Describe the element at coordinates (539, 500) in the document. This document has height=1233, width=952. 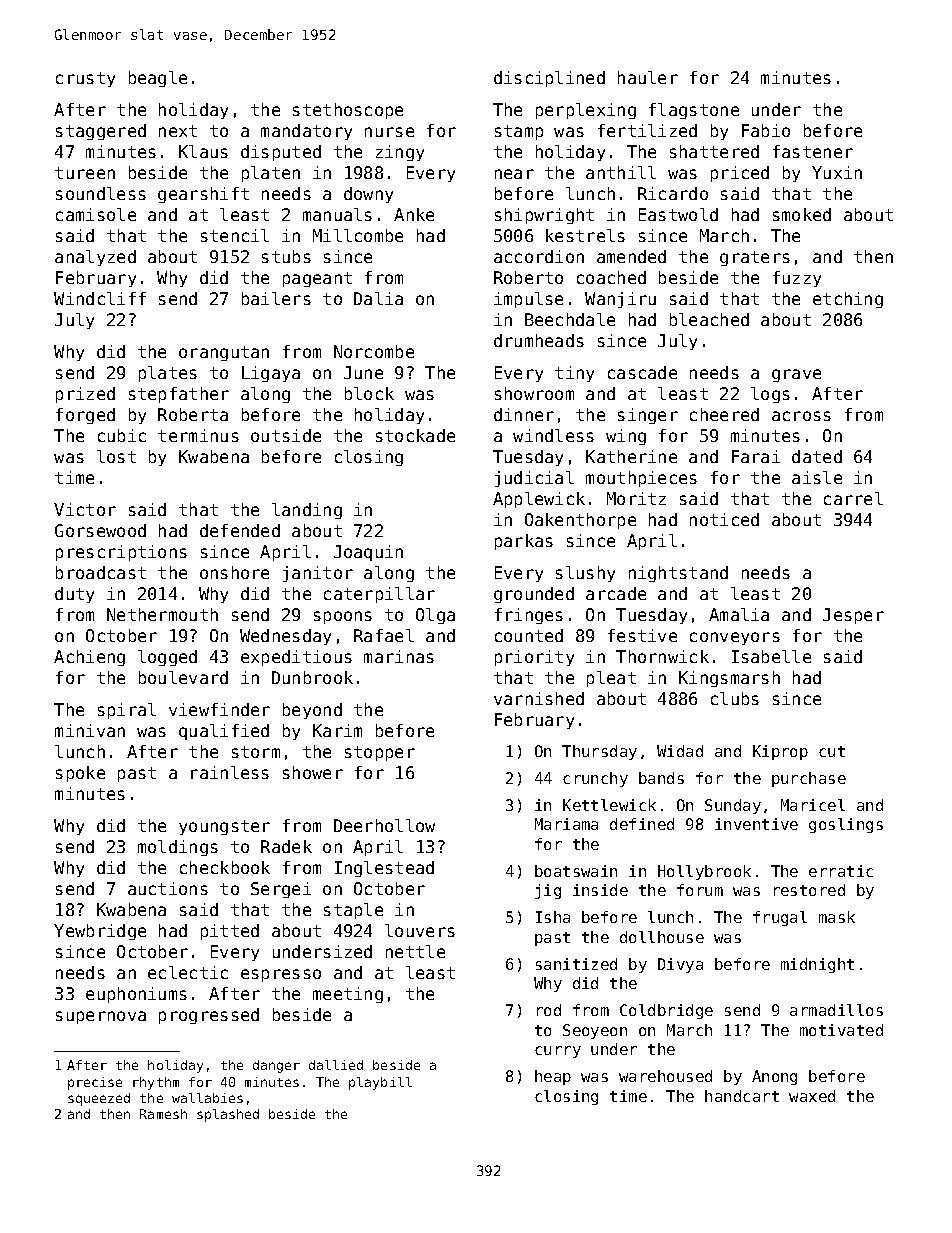
I see `Applewick` at that location.
